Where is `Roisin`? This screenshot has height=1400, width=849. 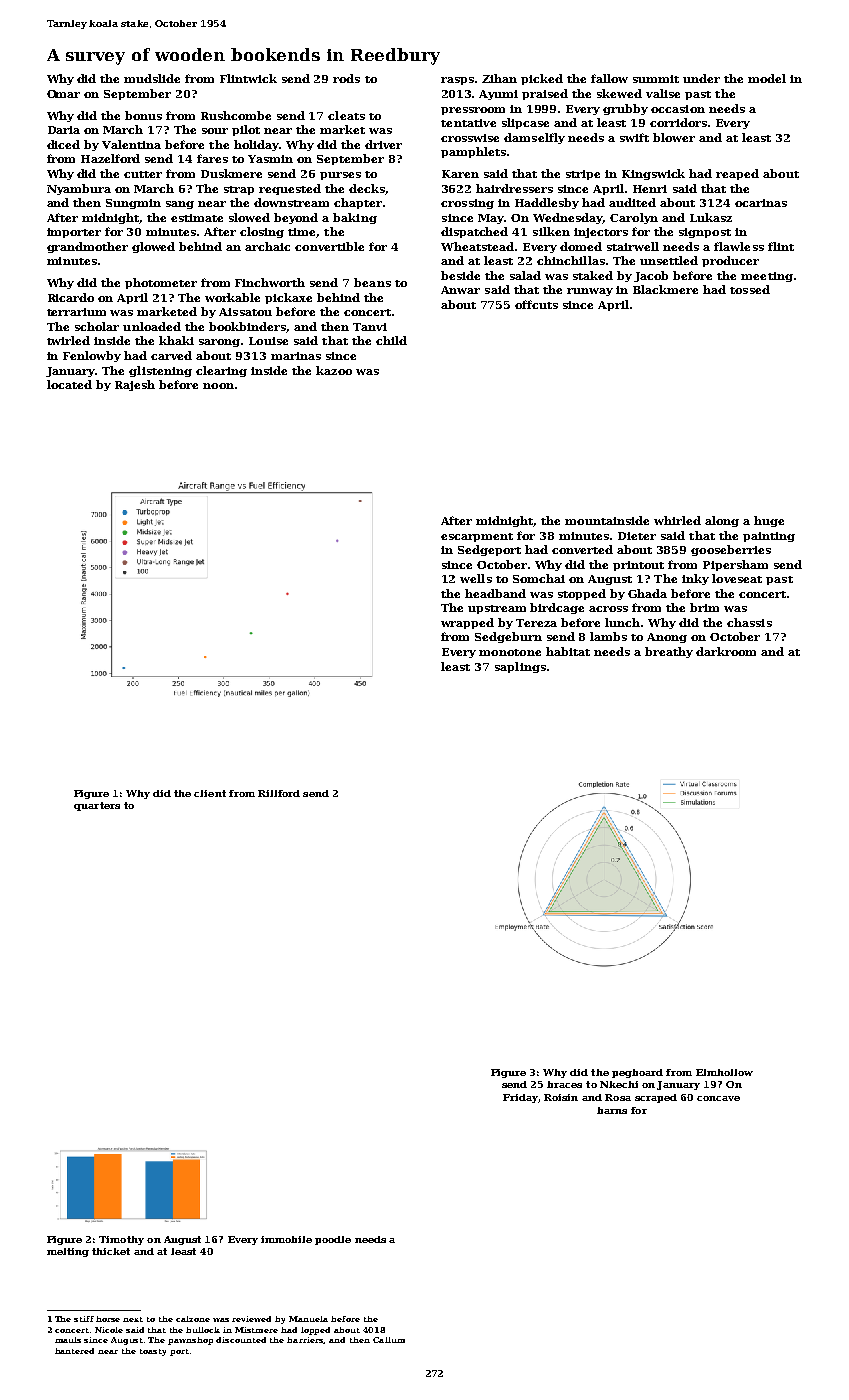 Roisin is located at coordinates (561, 1097).
